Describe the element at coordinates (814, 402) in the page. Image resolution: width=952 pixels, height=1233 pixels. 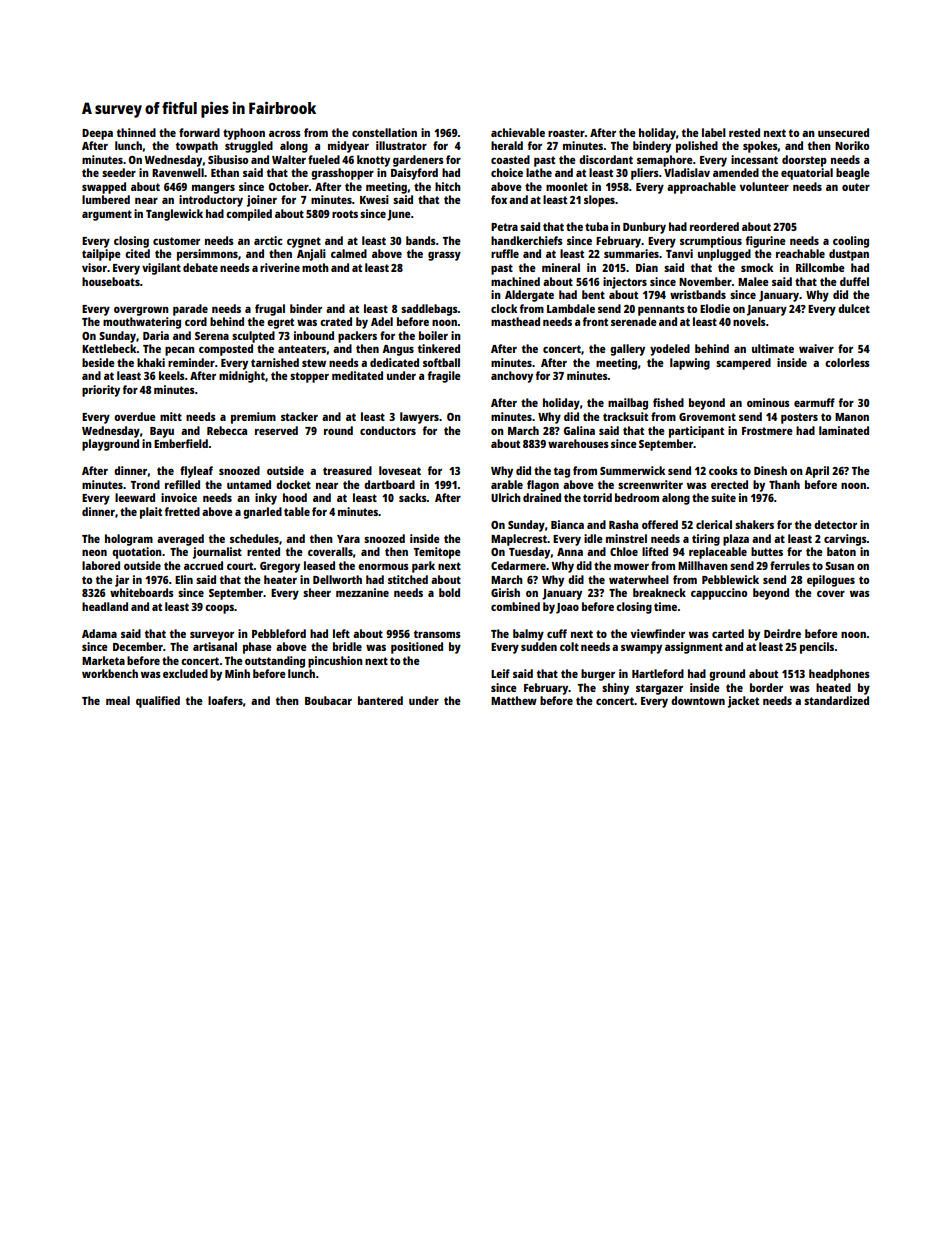
I see `earmuff` at that location.
